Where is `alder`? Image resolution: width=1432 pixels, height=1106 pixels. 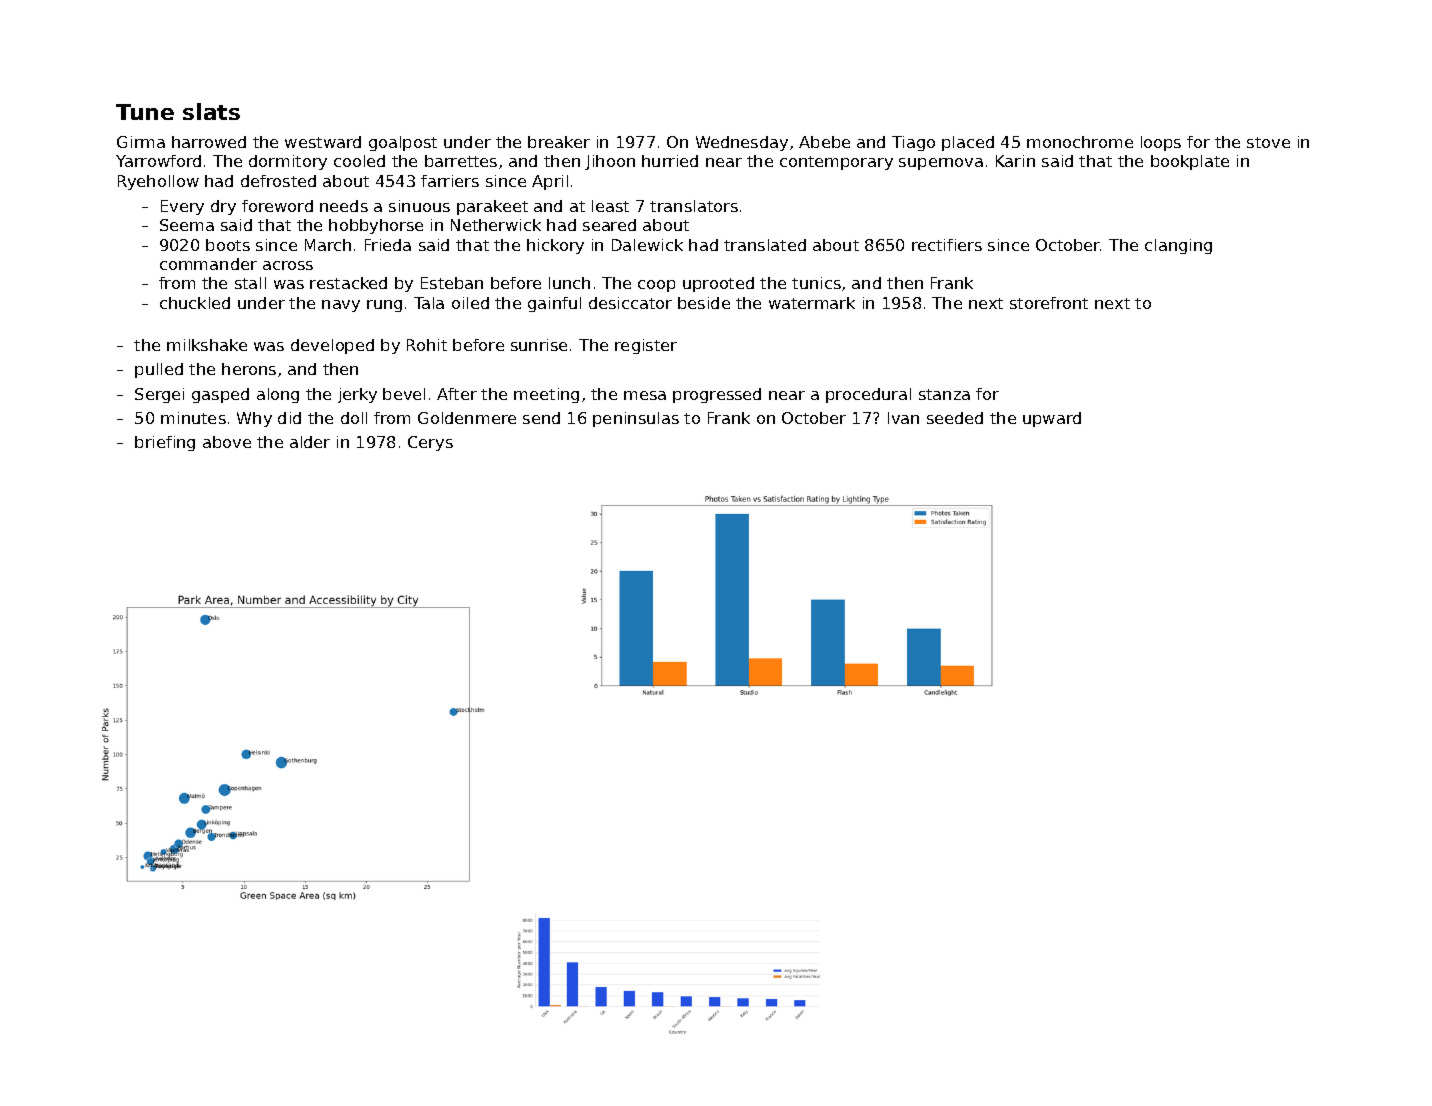 alder is located at coordinates (310, 442).
